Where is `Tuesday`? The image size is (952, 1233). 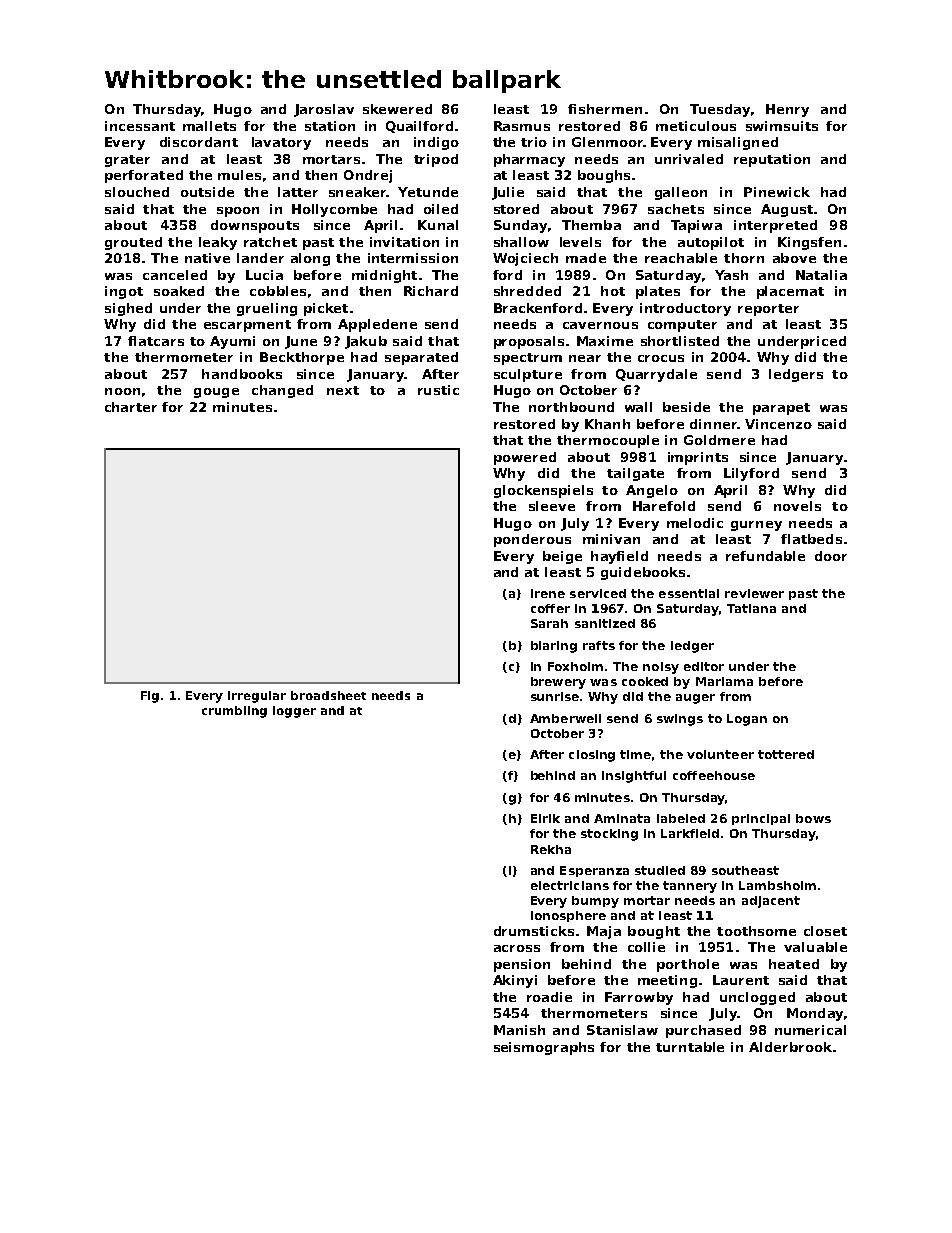 Tuesday is located at coordinates (720, 110).
